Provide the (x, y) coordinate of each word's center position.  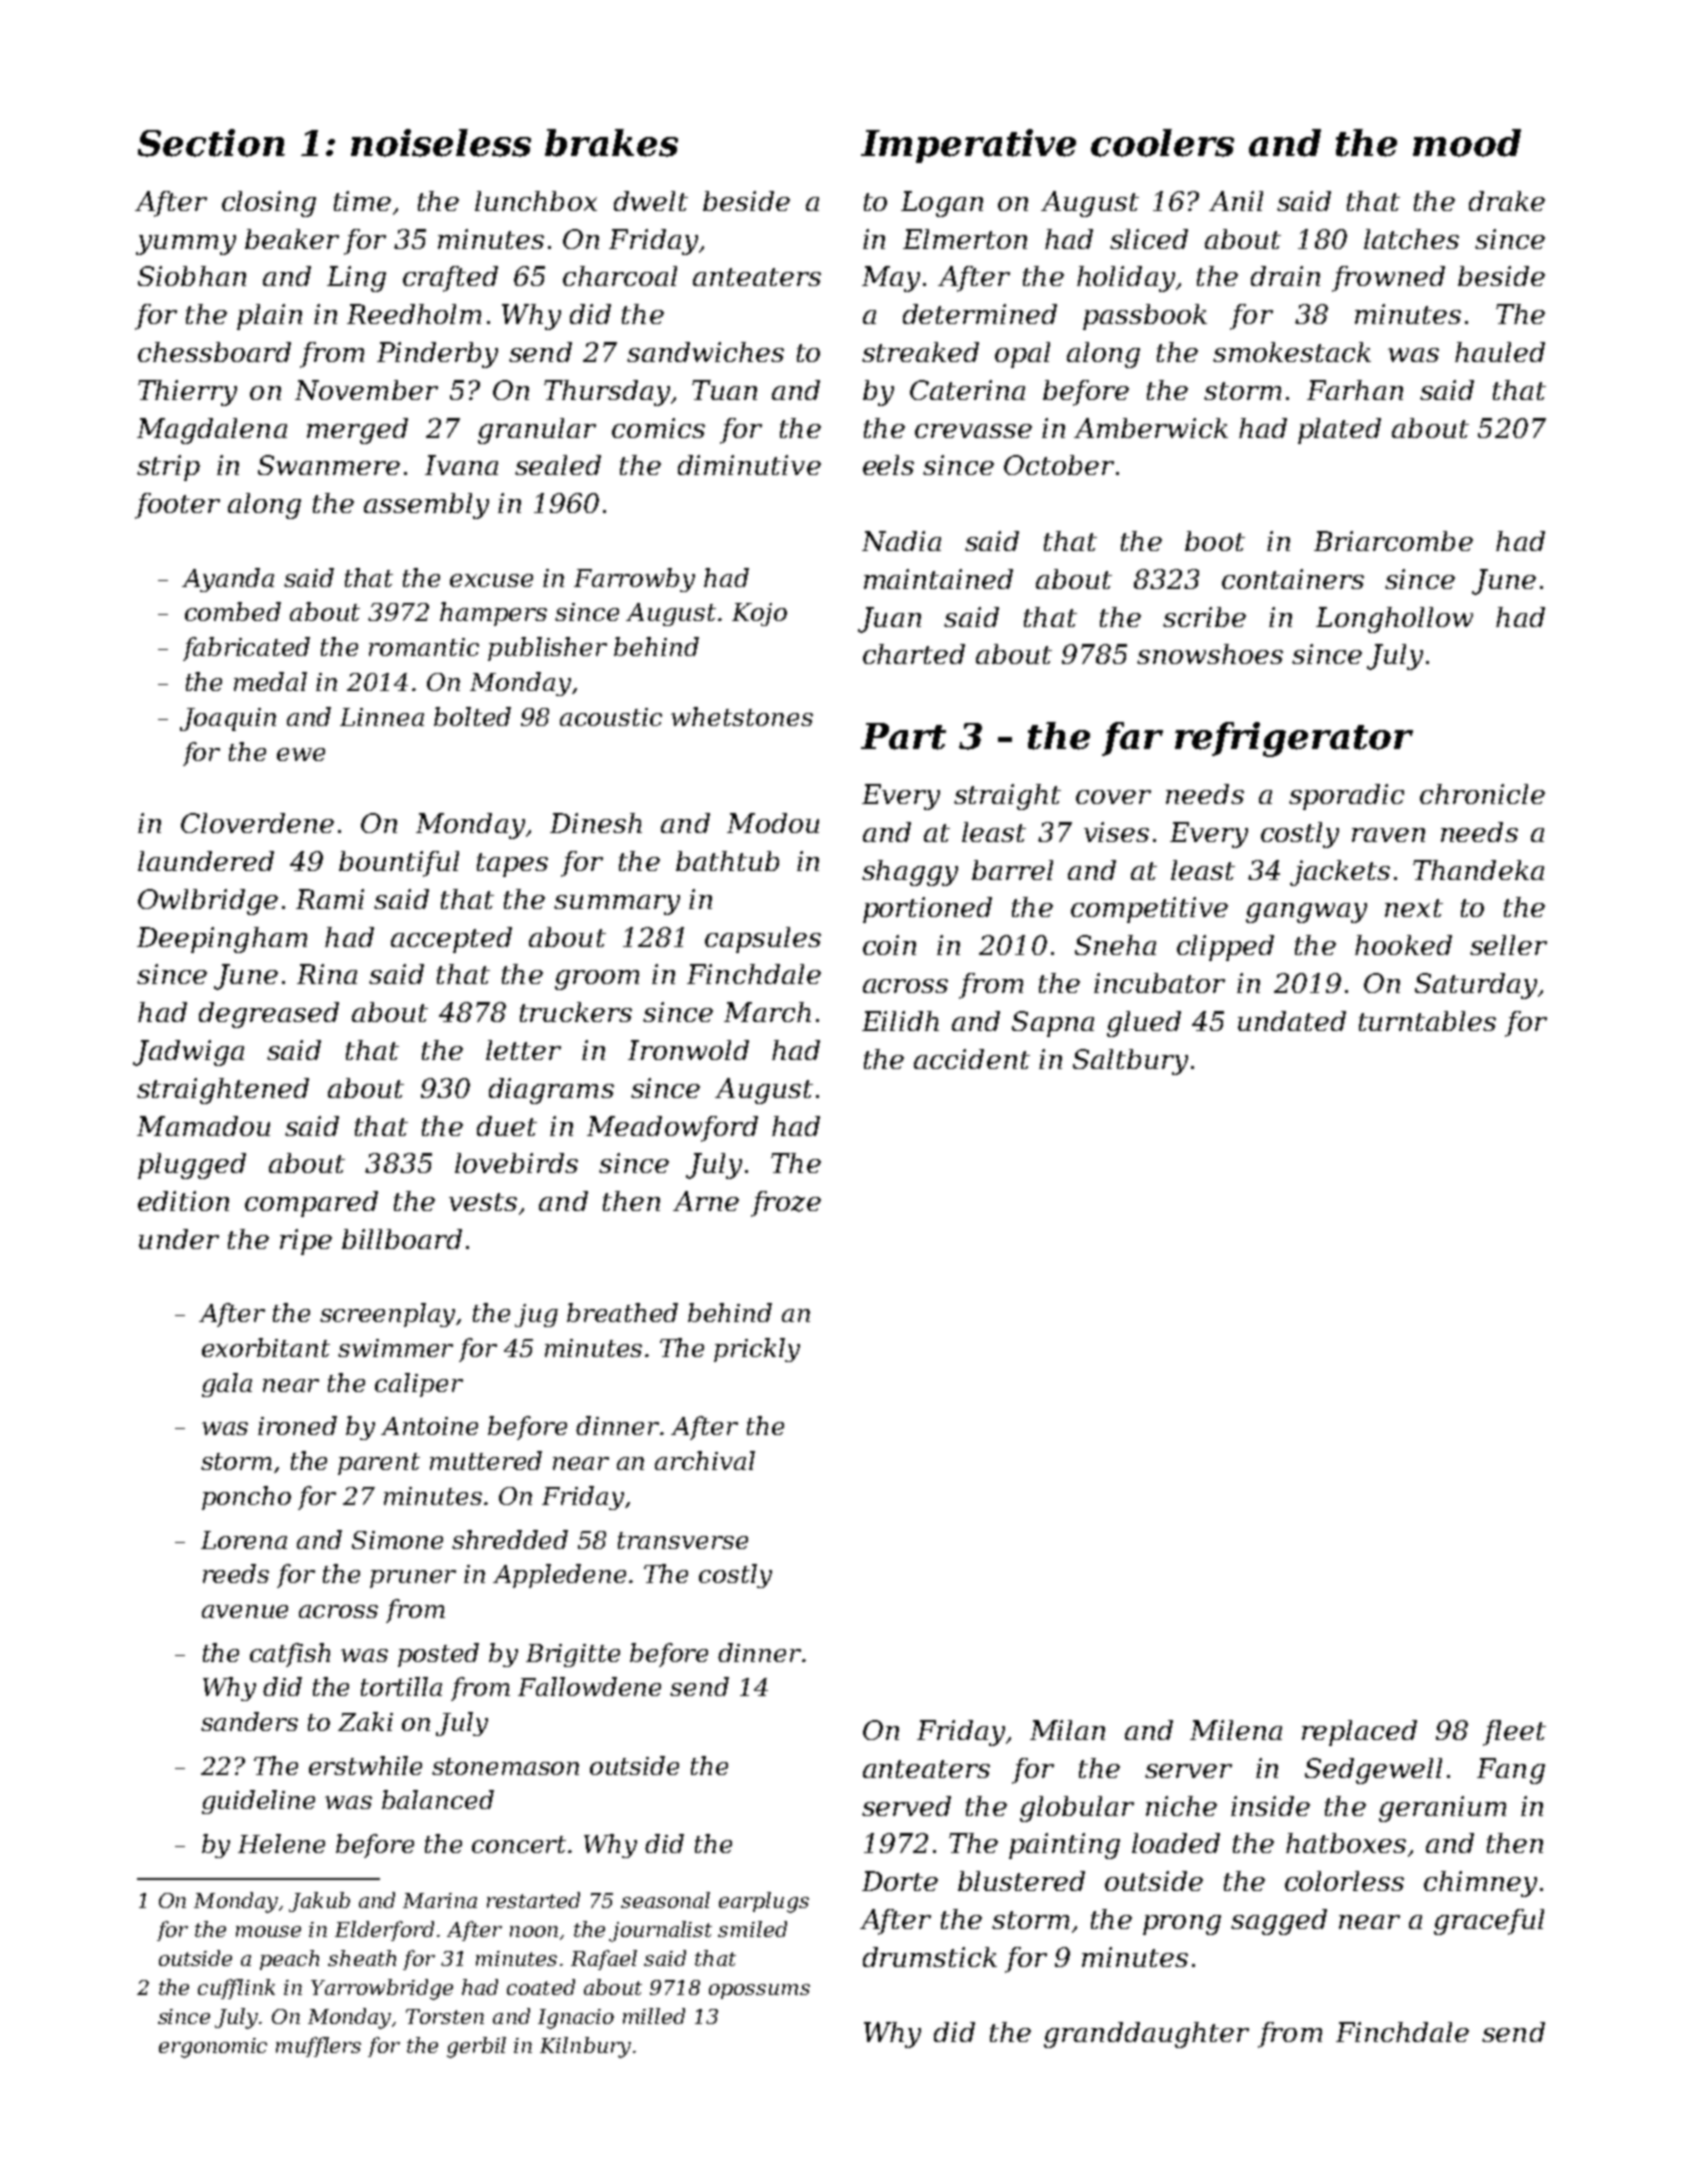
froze (786, 1204)
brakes (611, 143)
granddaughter (1146, 2035)
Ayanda (228, 580)
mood (1467, 143)
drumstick (930, 1957)
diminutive (749, 465)
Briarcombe (1393, 541)
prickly (757, 1350)
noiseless (441, 143)
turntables (1427, 1021)
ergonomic (213, 2048)
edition (183, 1201)
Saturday (1476, 986)
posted (438, 1655)
